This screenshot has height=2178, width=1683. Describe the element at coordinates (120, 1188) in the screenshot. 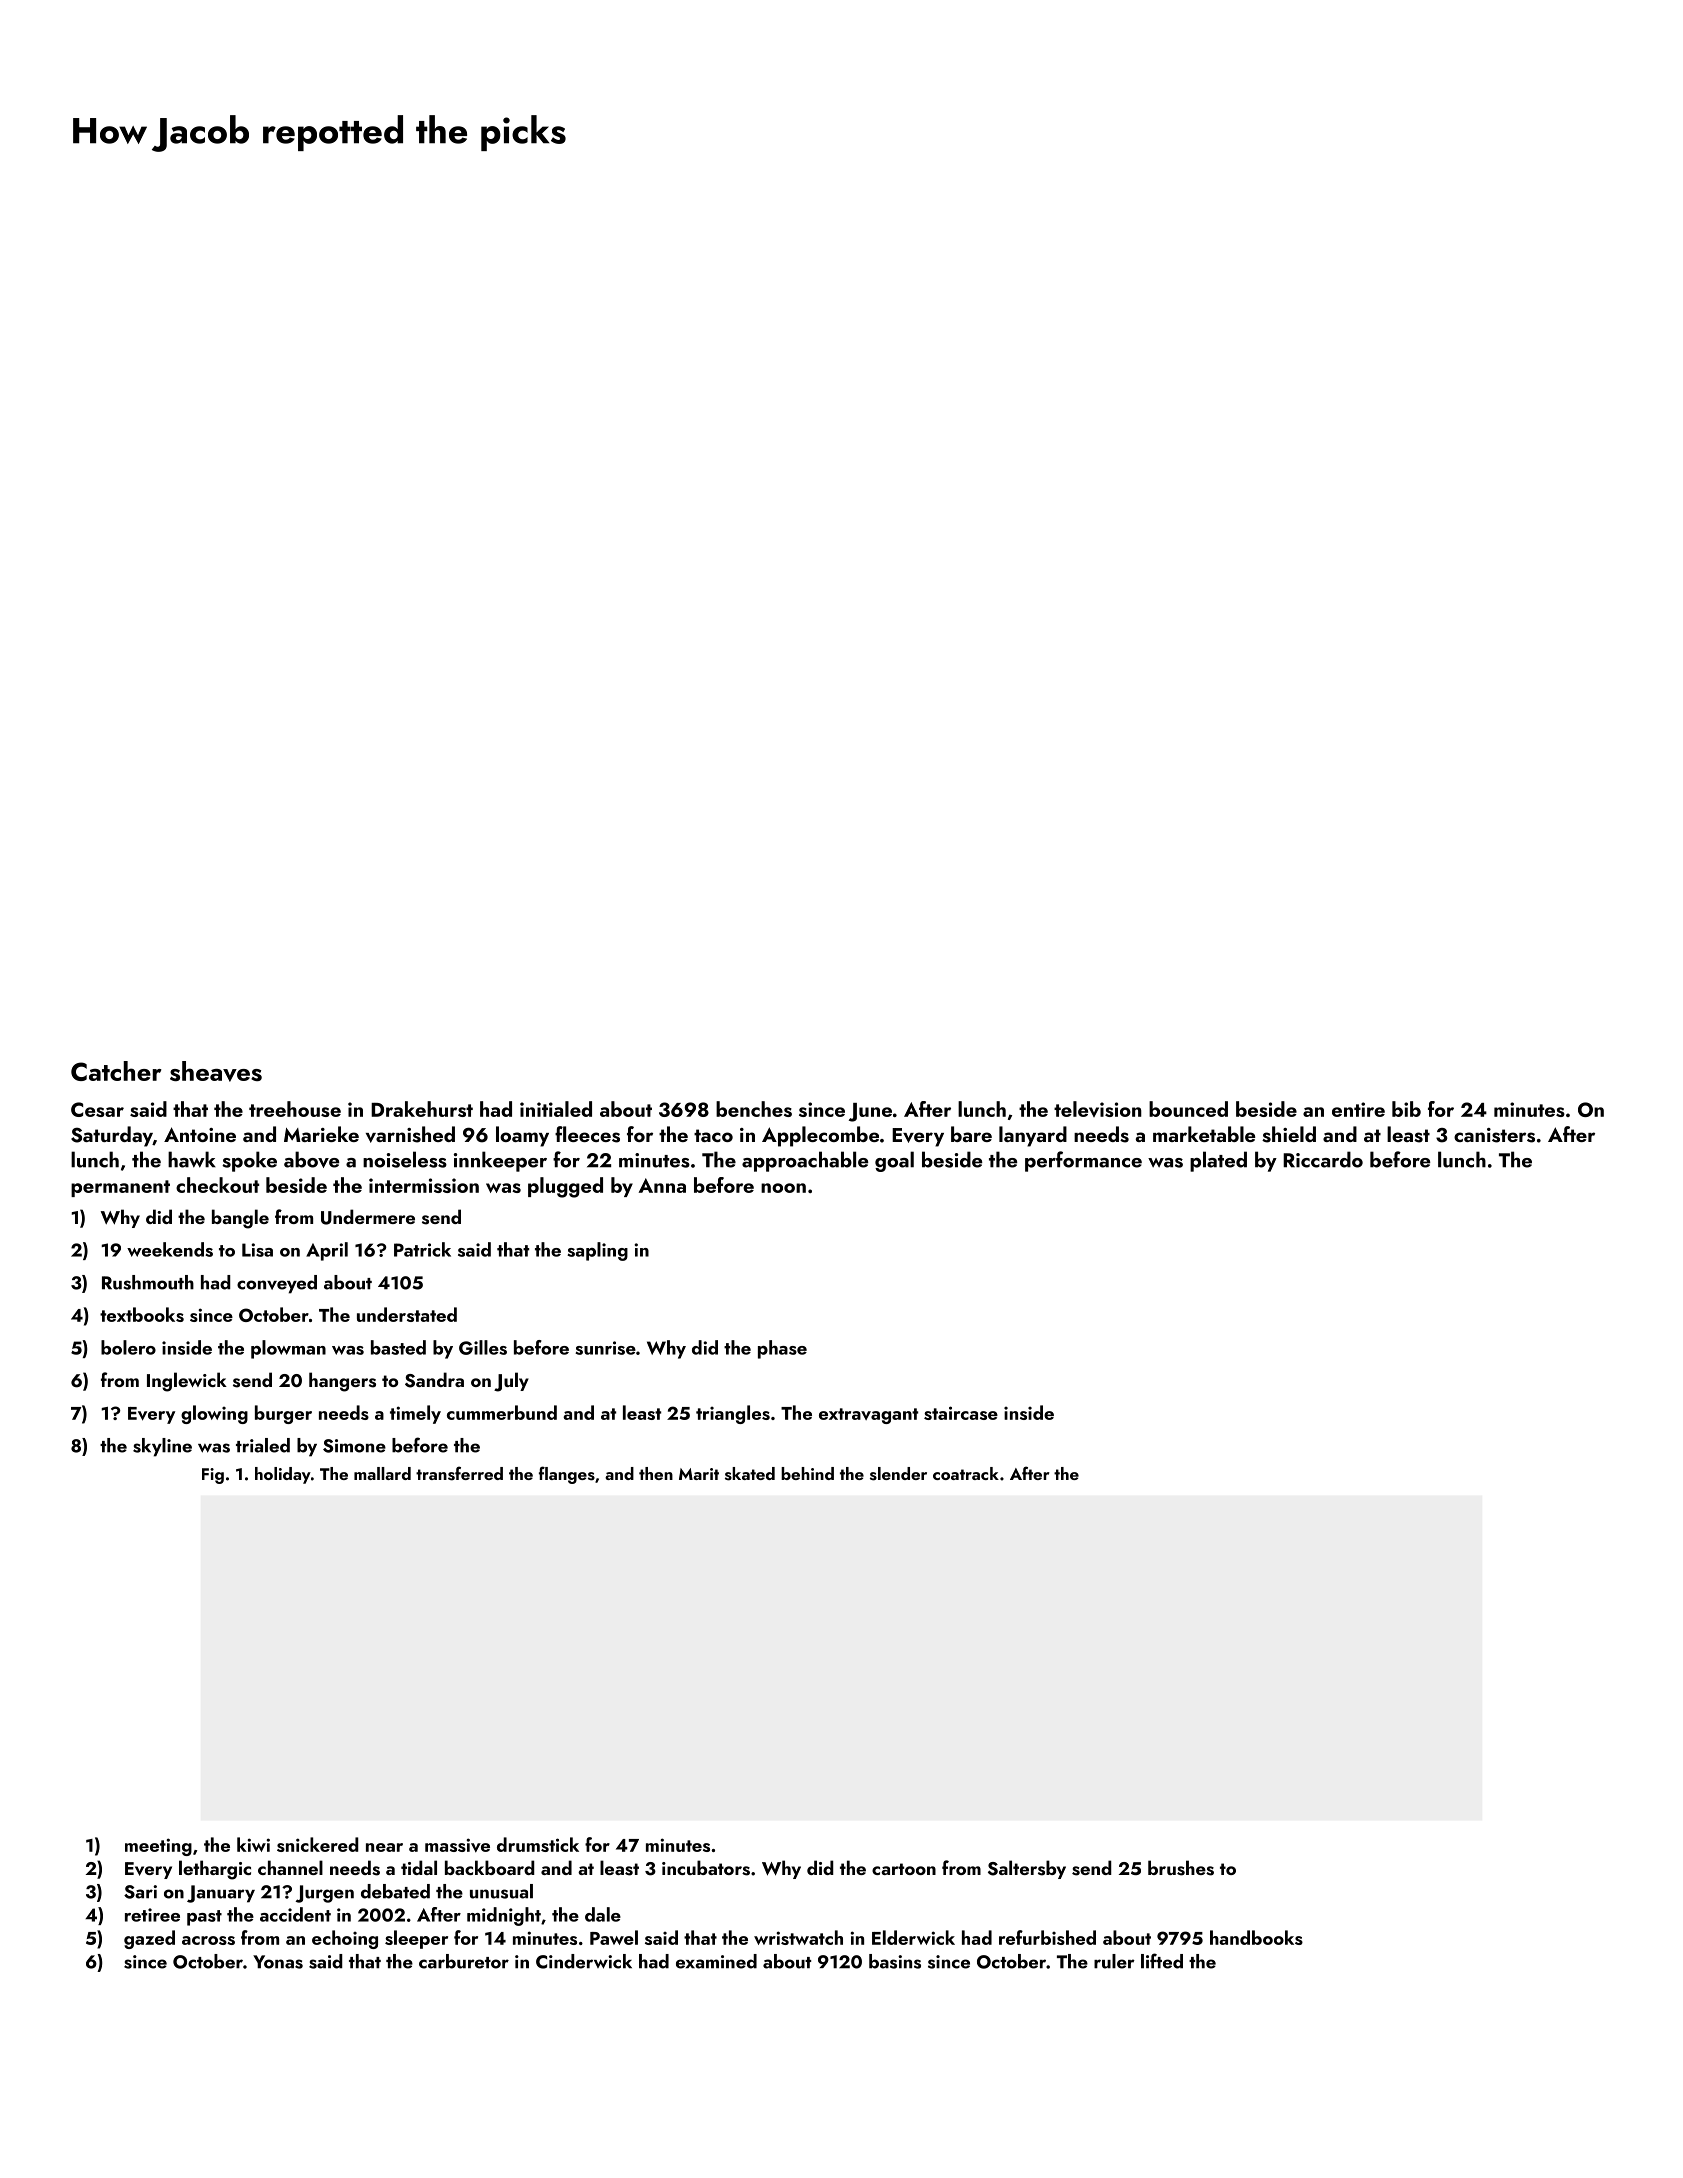

I see `permanent` at that location.
